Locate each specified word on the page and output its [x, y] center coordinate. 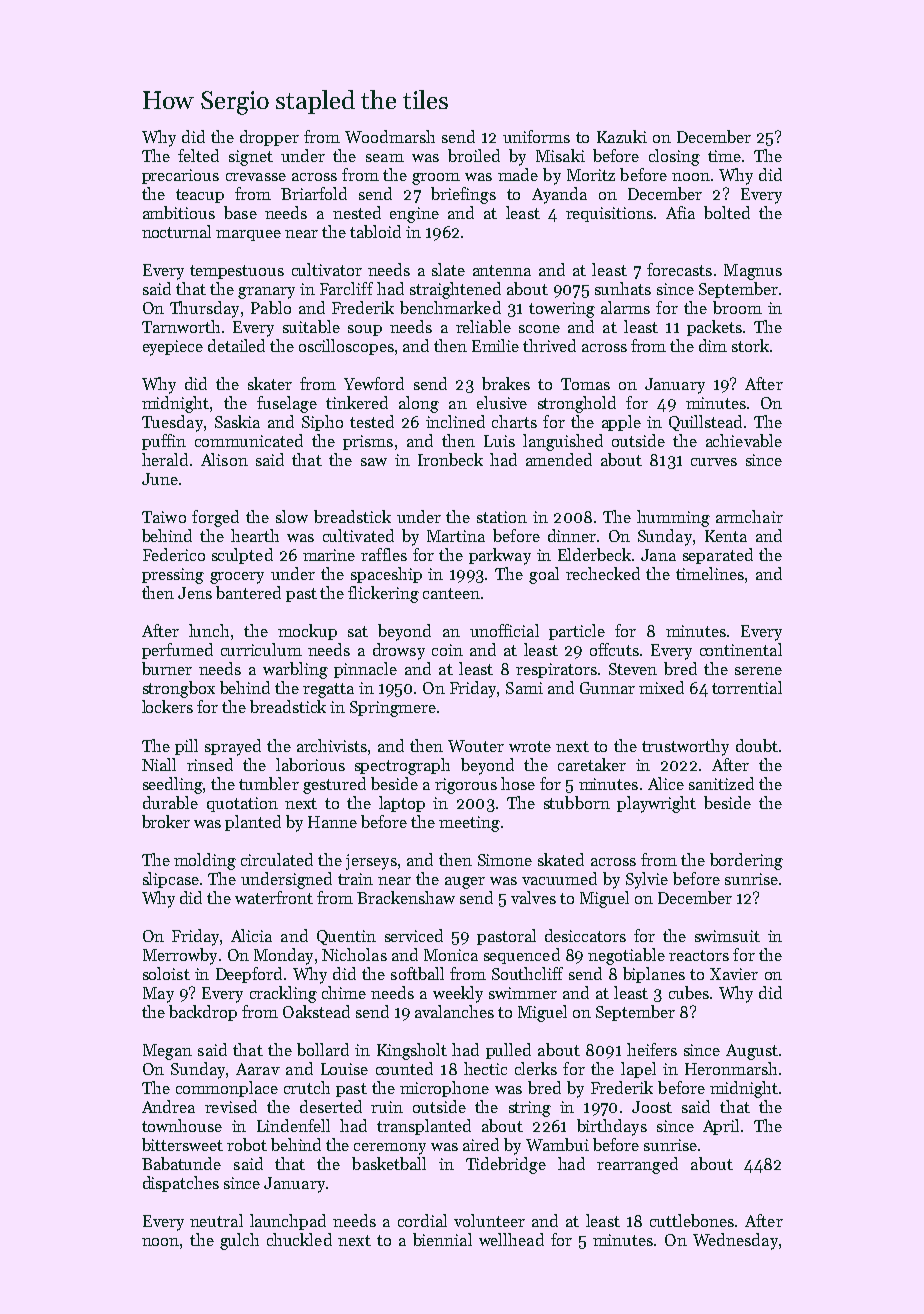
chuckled [299, 1239]
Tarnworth [181, 326]
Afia [680, 212]
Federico [174, 554]
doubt [757, 745]
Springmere [393, 709]
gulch [239, 1241]
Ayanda [559, 195]
